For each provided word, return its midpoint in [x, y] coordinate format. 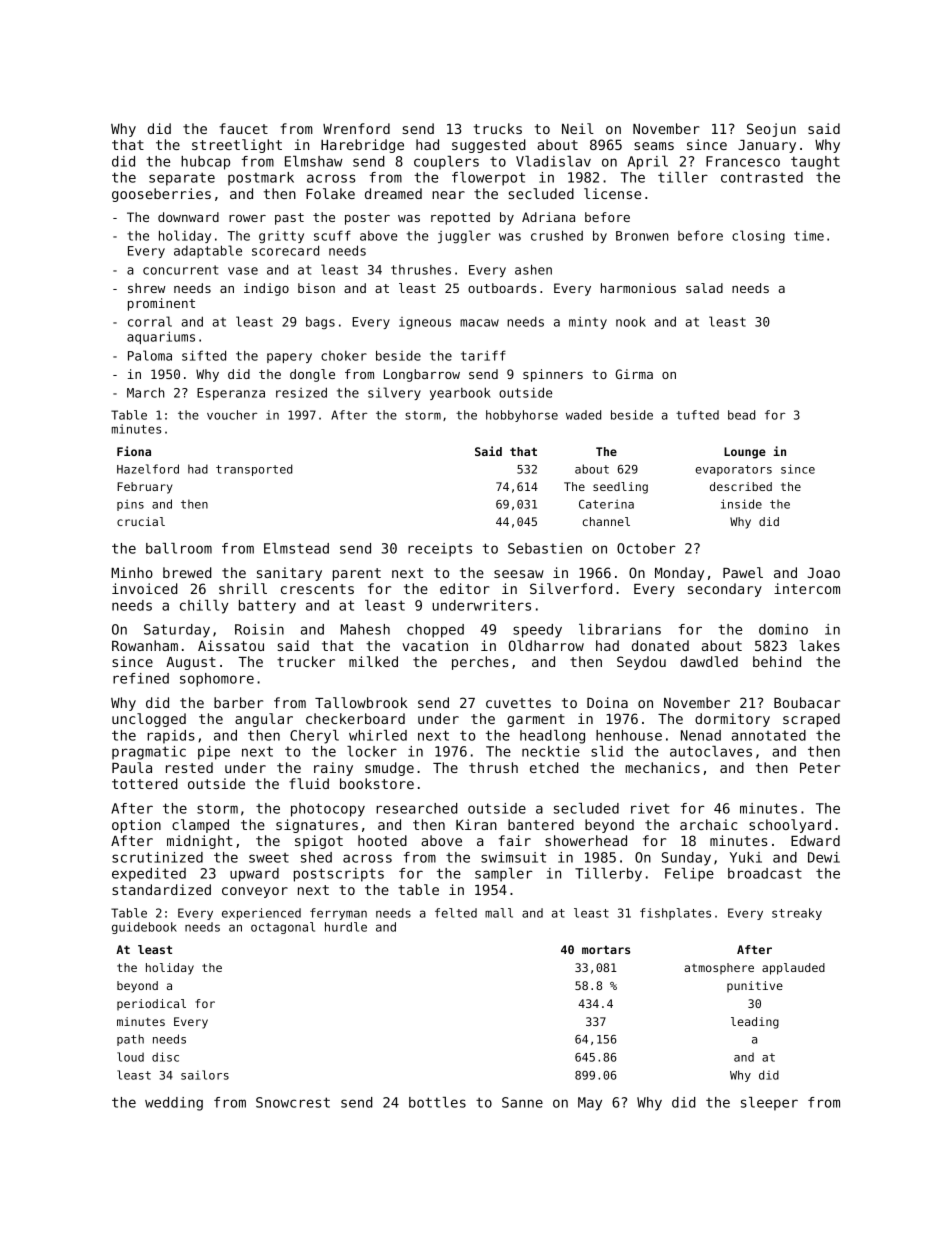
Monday [679, 574]
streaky [797, 914]
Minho [132, 572]
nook [631, 321]
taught [815, 163]
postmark [261, 179]
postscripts [339, 875]
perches [480, 663]
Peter [820, 768]
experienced [261, 914]
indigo [266, 289]
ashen [533, 269]
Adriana [548, 217]
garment [536, 720]
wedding [174, 1104]
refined [141, 678]
